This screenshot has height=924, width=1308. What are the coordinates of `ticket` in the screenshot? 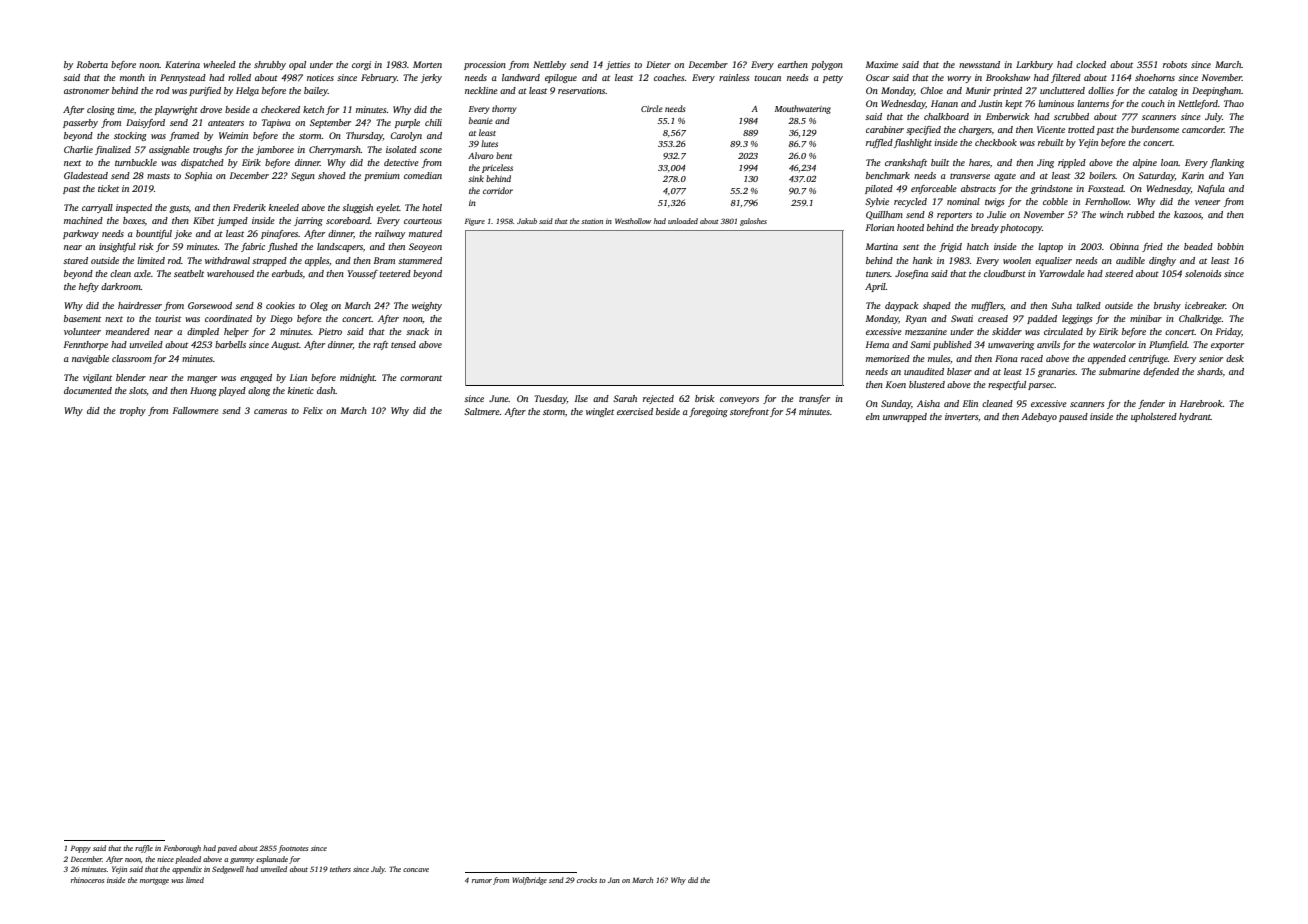 It's located at (108, 188).
